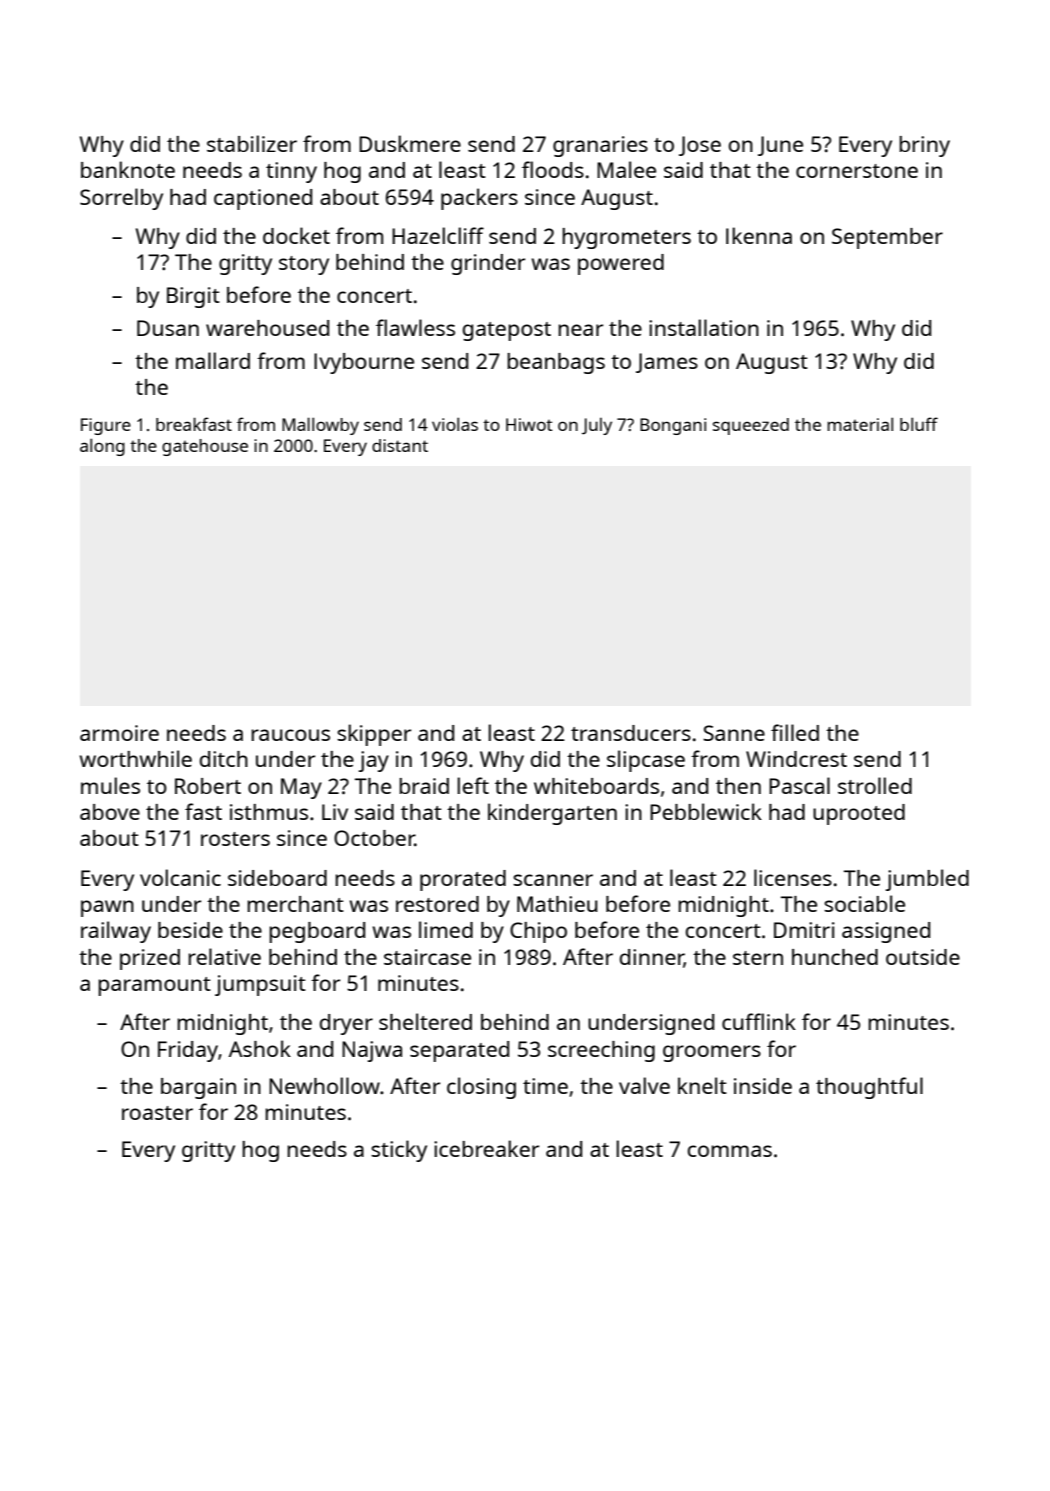 The width and height of the screenshot is (1050, 1491). What do you see at coordinates (887, 238) in the screenshot?
I see `September` at bounding box center [887, 238].
